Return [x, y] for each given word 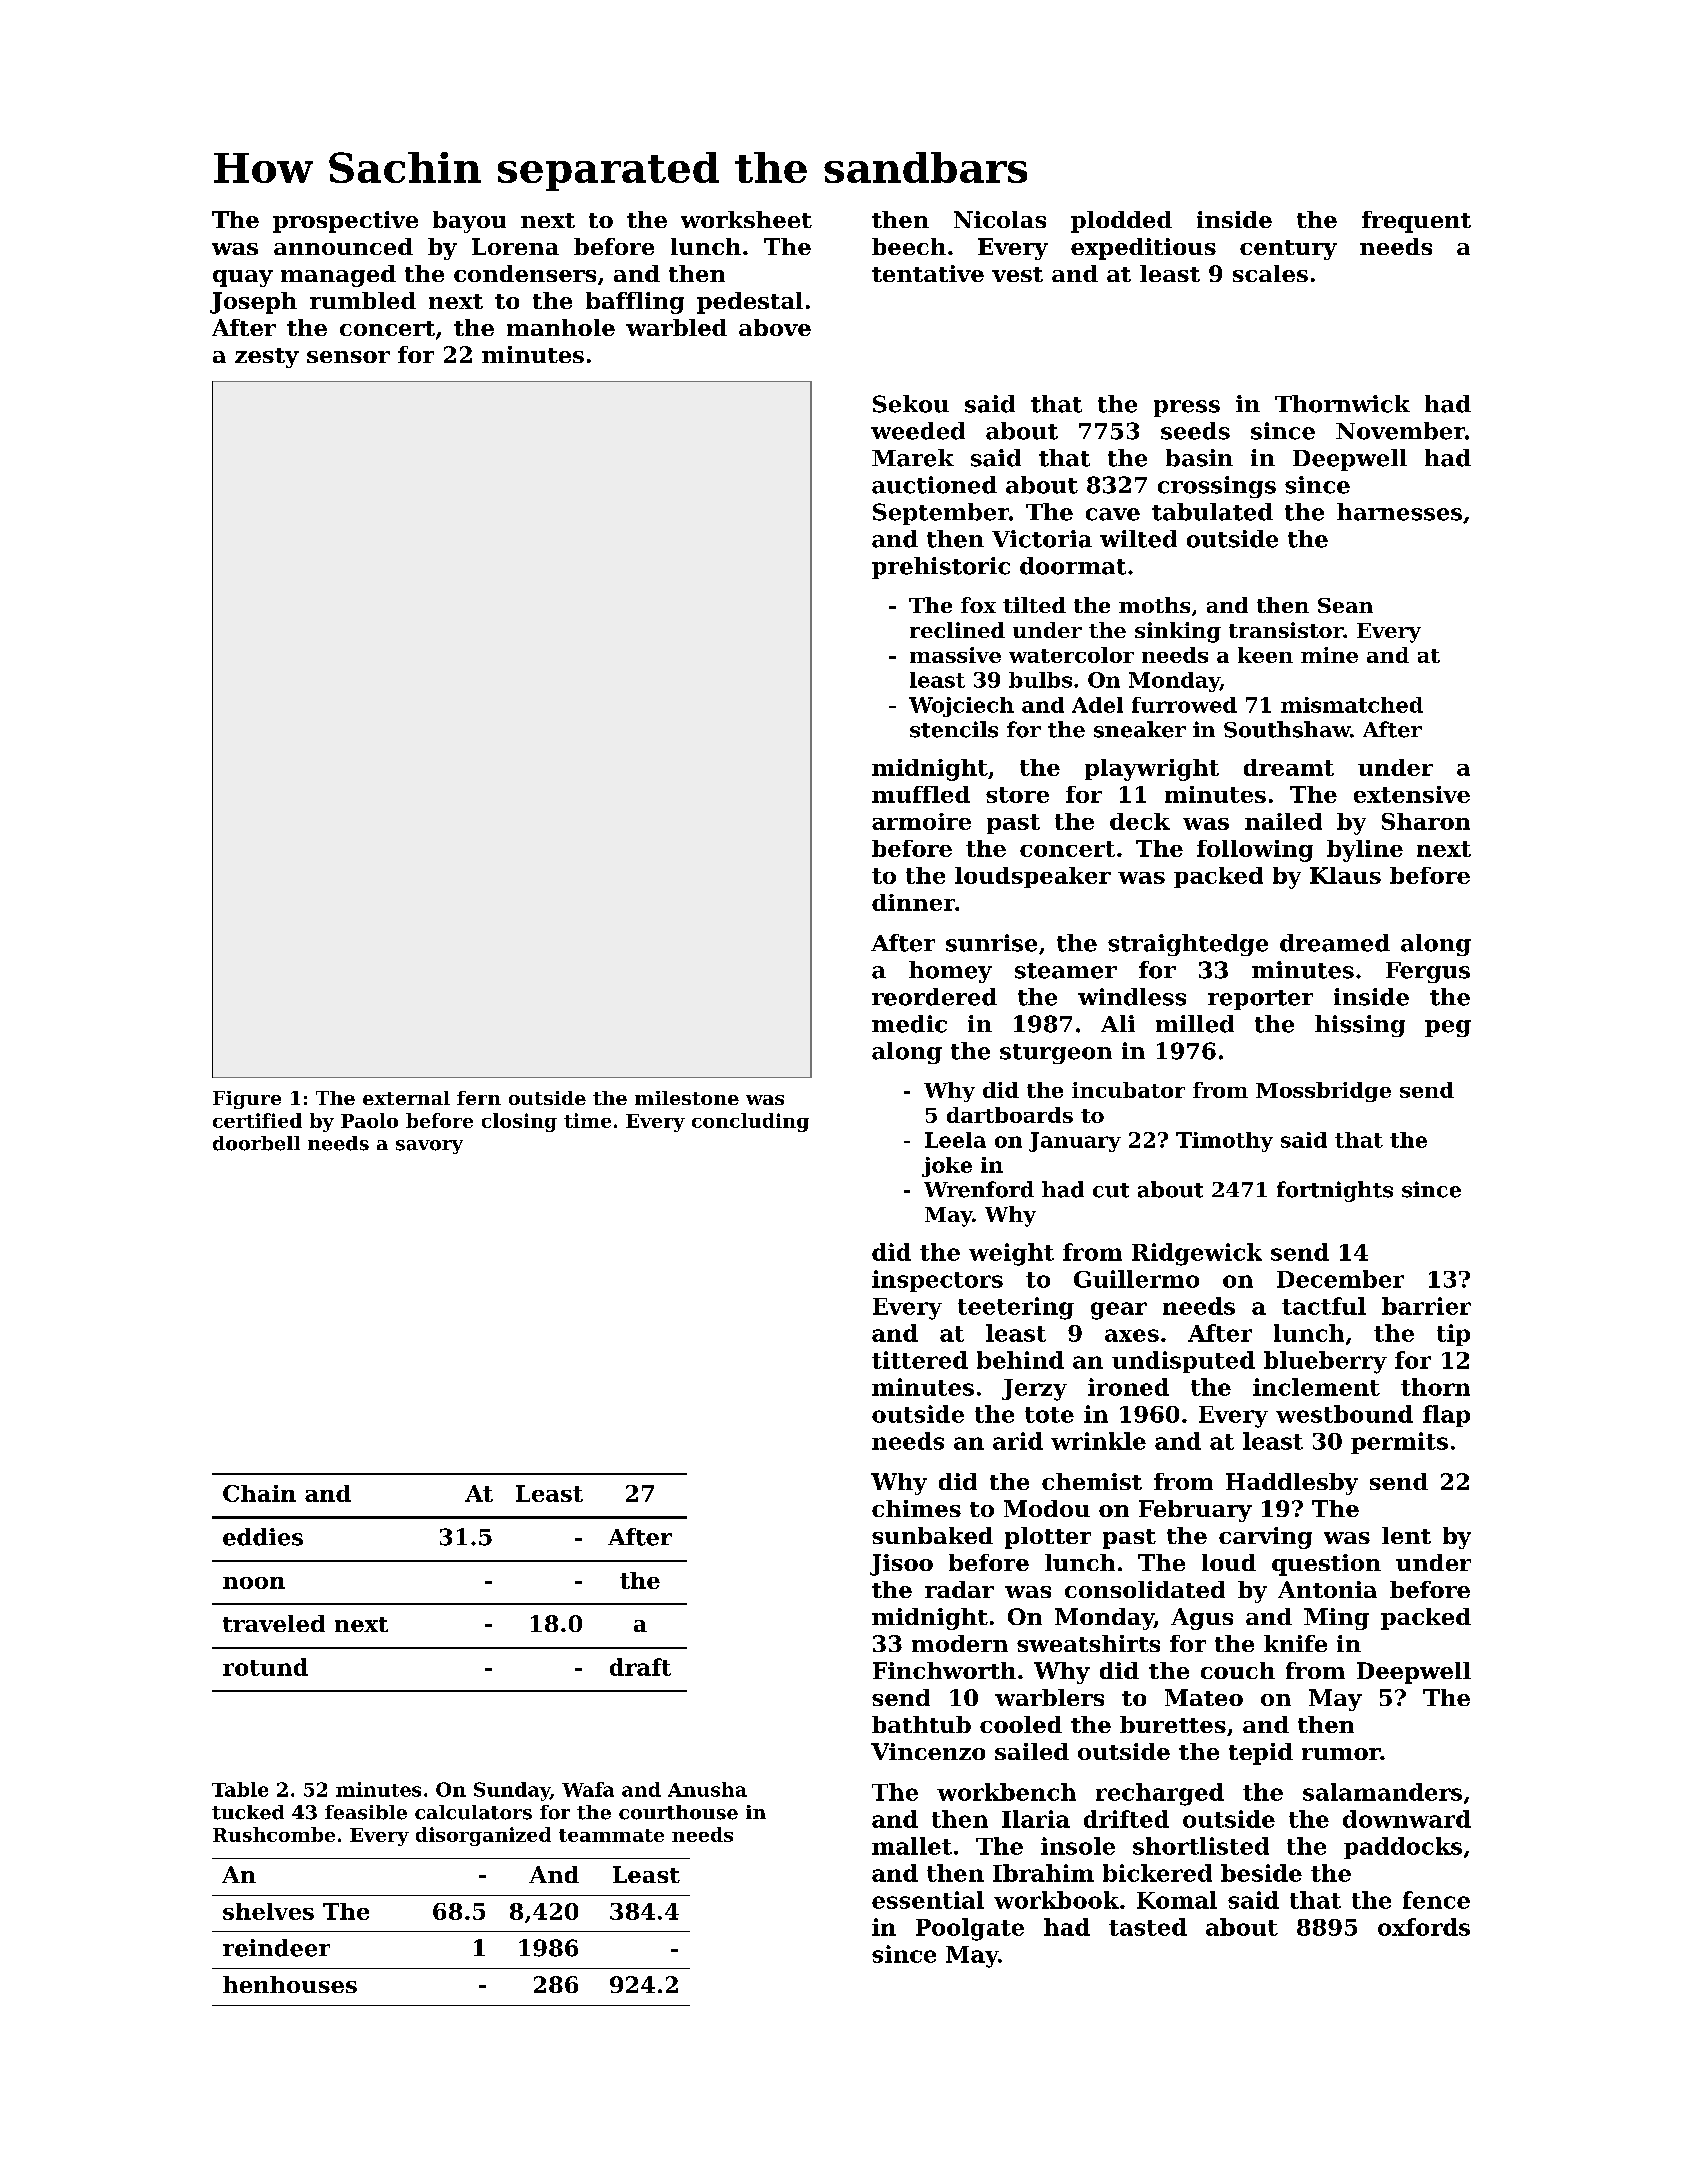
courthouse [678, 1812]
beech [909, 246]
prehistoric [941, 568]
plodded [1121, 222]
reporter [1260, 1000]
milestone [687, 1098]
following [1255, 851]
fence [1436, 1900]
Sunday [512, 1791]
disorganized [483, 1836]
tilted [1034, 605]
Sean [1345, 605]
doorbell [256, 1143]
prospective [345, 222]
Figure [247, 1100]
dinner [913, 902]
